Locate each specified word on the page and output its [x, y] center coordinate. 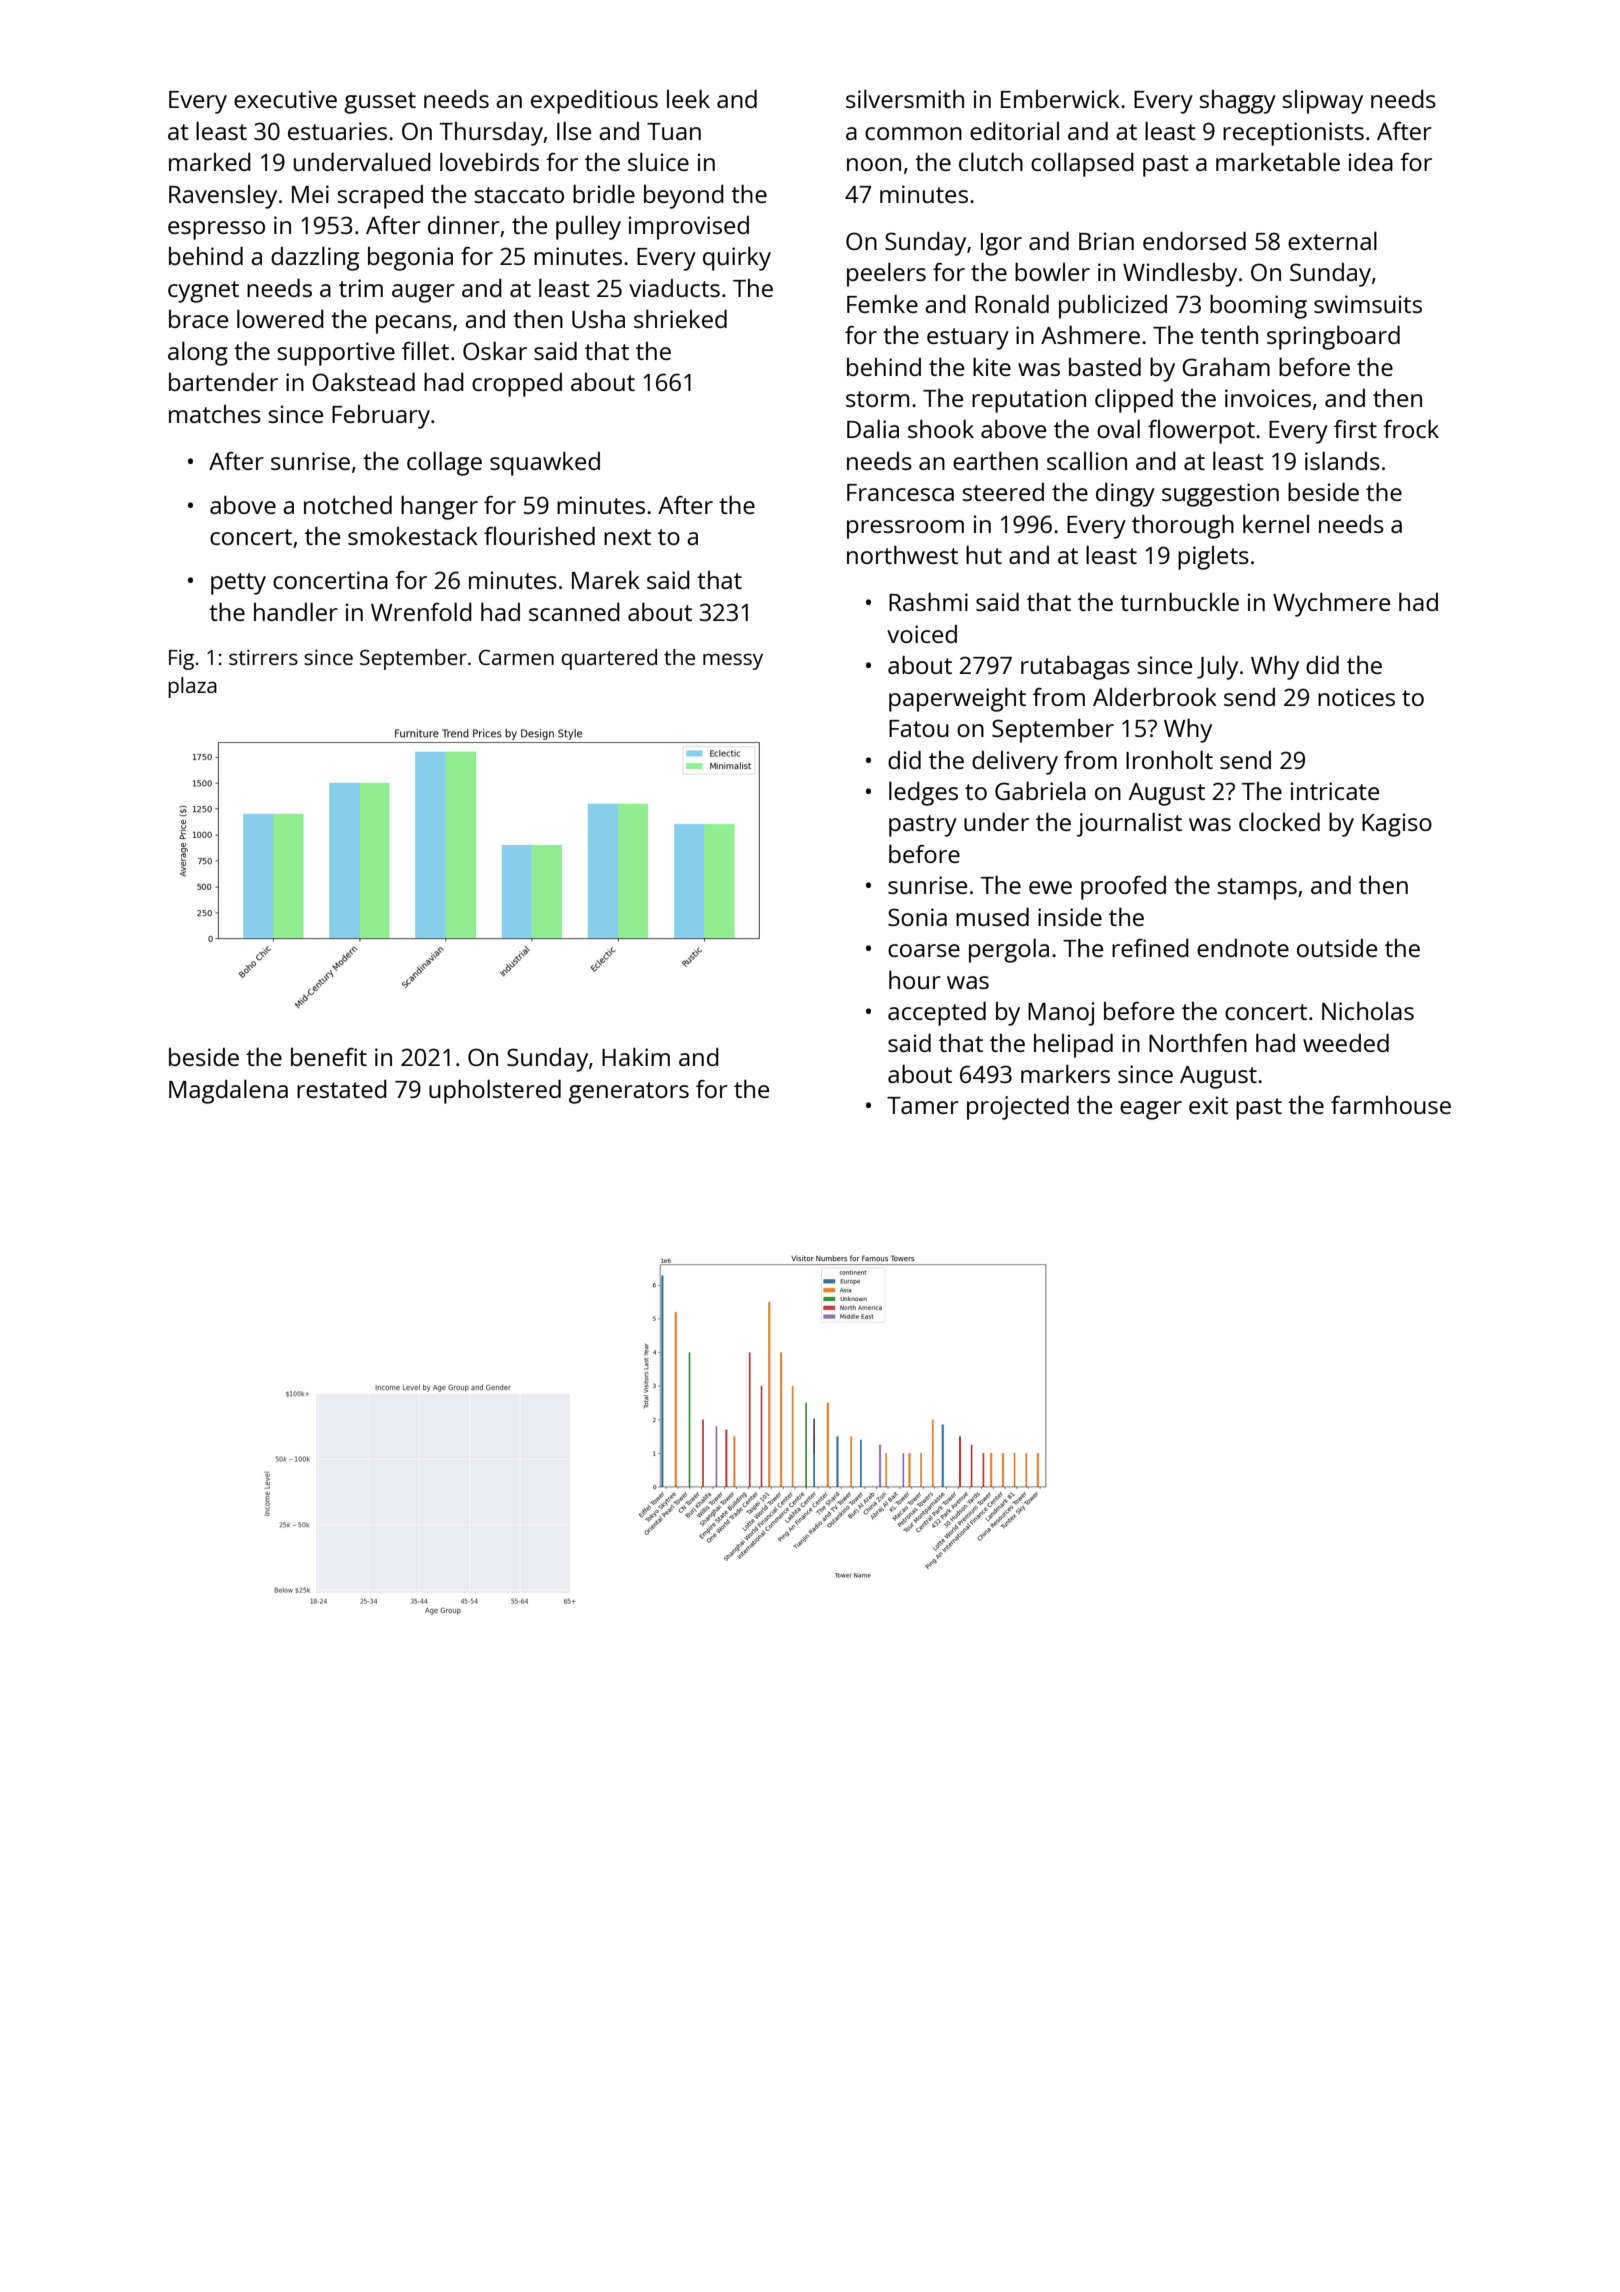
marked [210, 161]
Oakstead [363, 381]
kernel [1276, 523]
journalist [1129, 824]
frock [1411, 428]
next [627, 537]
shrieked [680, 318]
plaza [192, 687]
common [913, 133]
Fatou [919, 728]
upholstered [495, 1091]
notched [348, 504]
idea [1371, 161]
